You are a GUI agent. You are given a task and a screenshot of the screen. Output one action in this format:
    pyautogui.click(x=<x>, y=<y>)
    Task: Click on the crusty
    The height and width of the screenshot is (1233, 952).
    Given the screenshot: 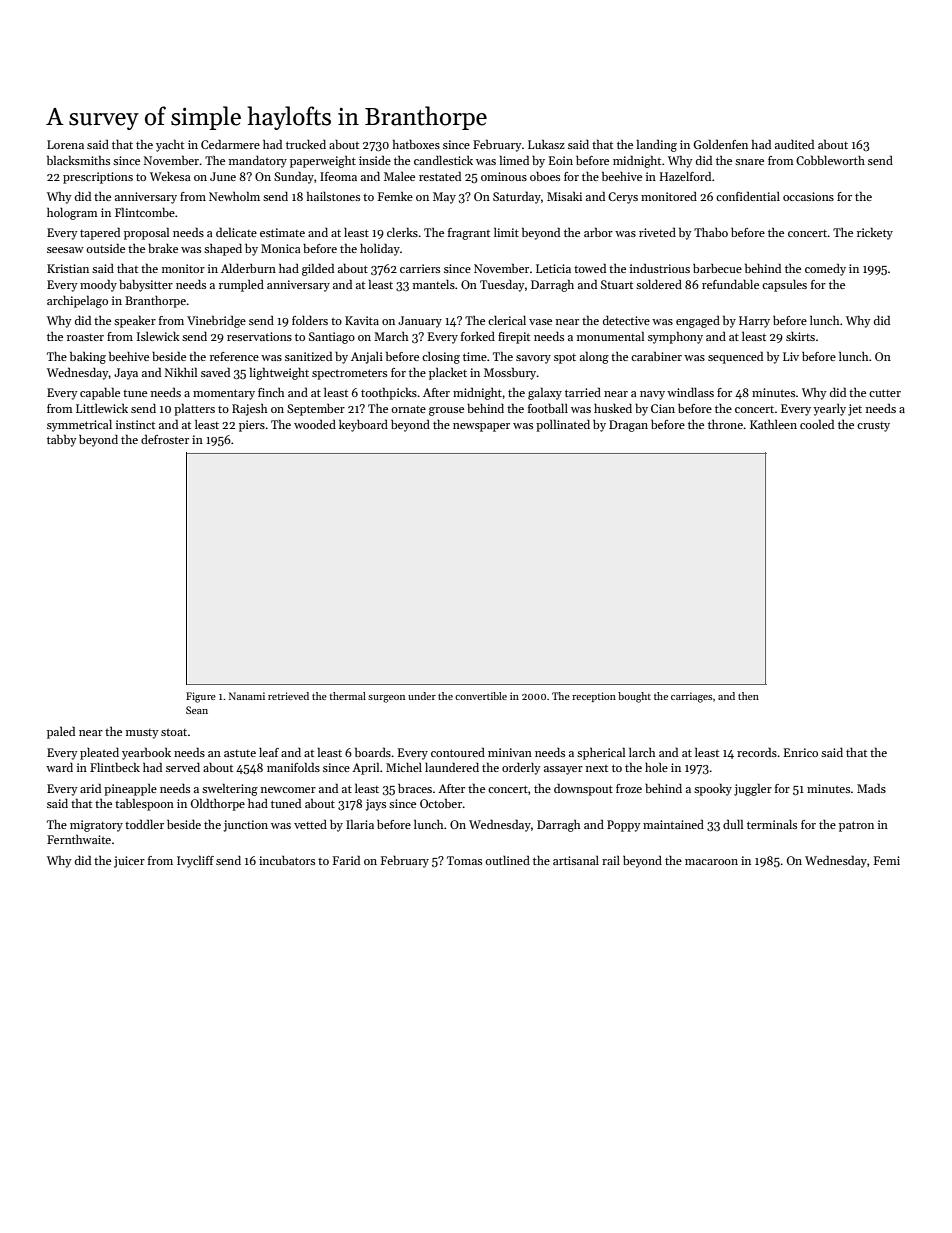 What is the action you would take?
    pyautogui.click(x=873, y=427)
